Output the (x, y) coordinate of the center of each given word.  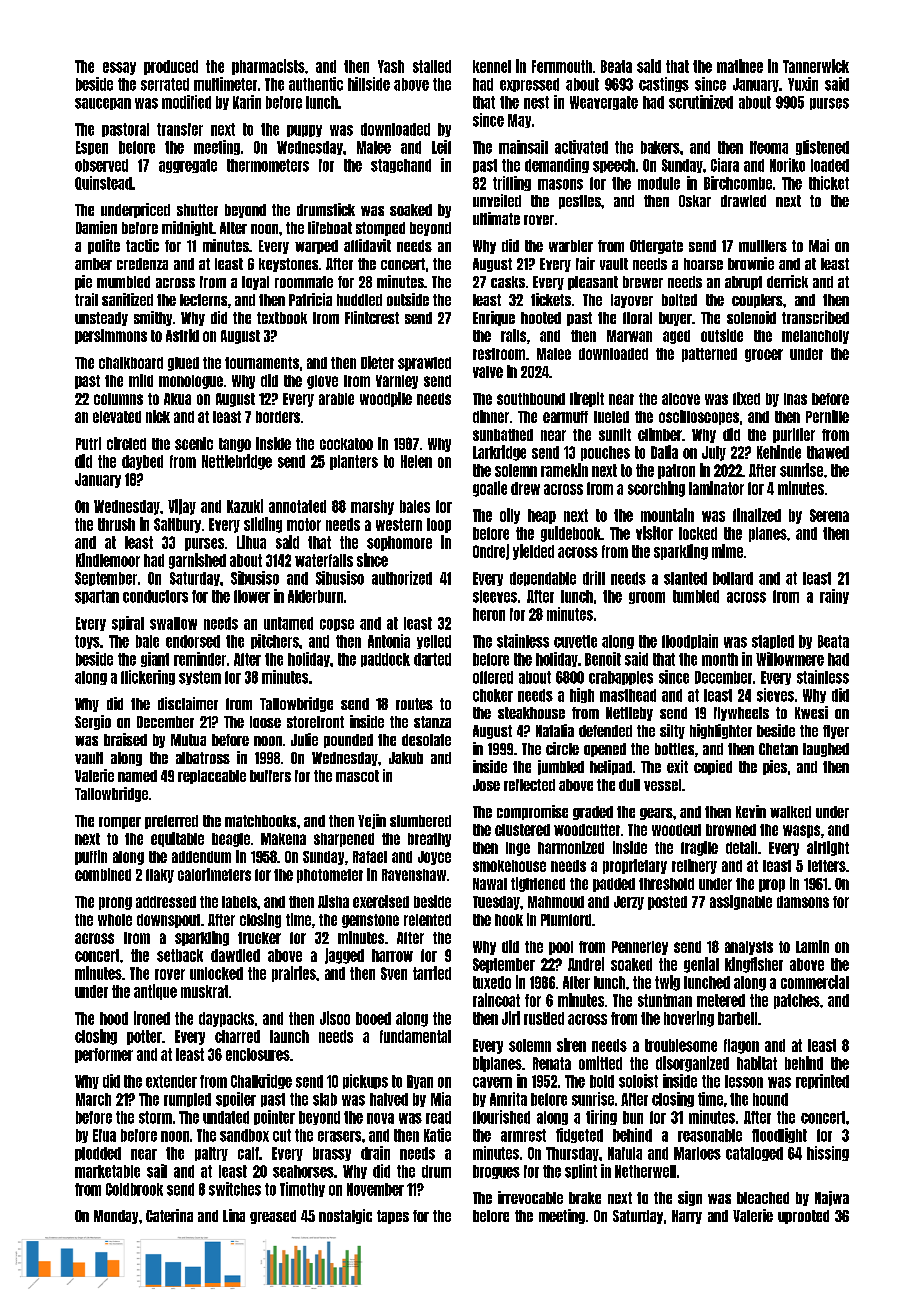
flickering (148, 677)
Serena (829, 515)
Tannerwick (816, 66)
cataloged (754, 1154)
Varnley (397, 382)
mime (727, 551)
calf (248, 1153)
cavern (492, 1082)
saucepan (103, 104)
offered (493, 677)
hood (114, 1018)
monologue (191, 382)
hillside (369, 84)
